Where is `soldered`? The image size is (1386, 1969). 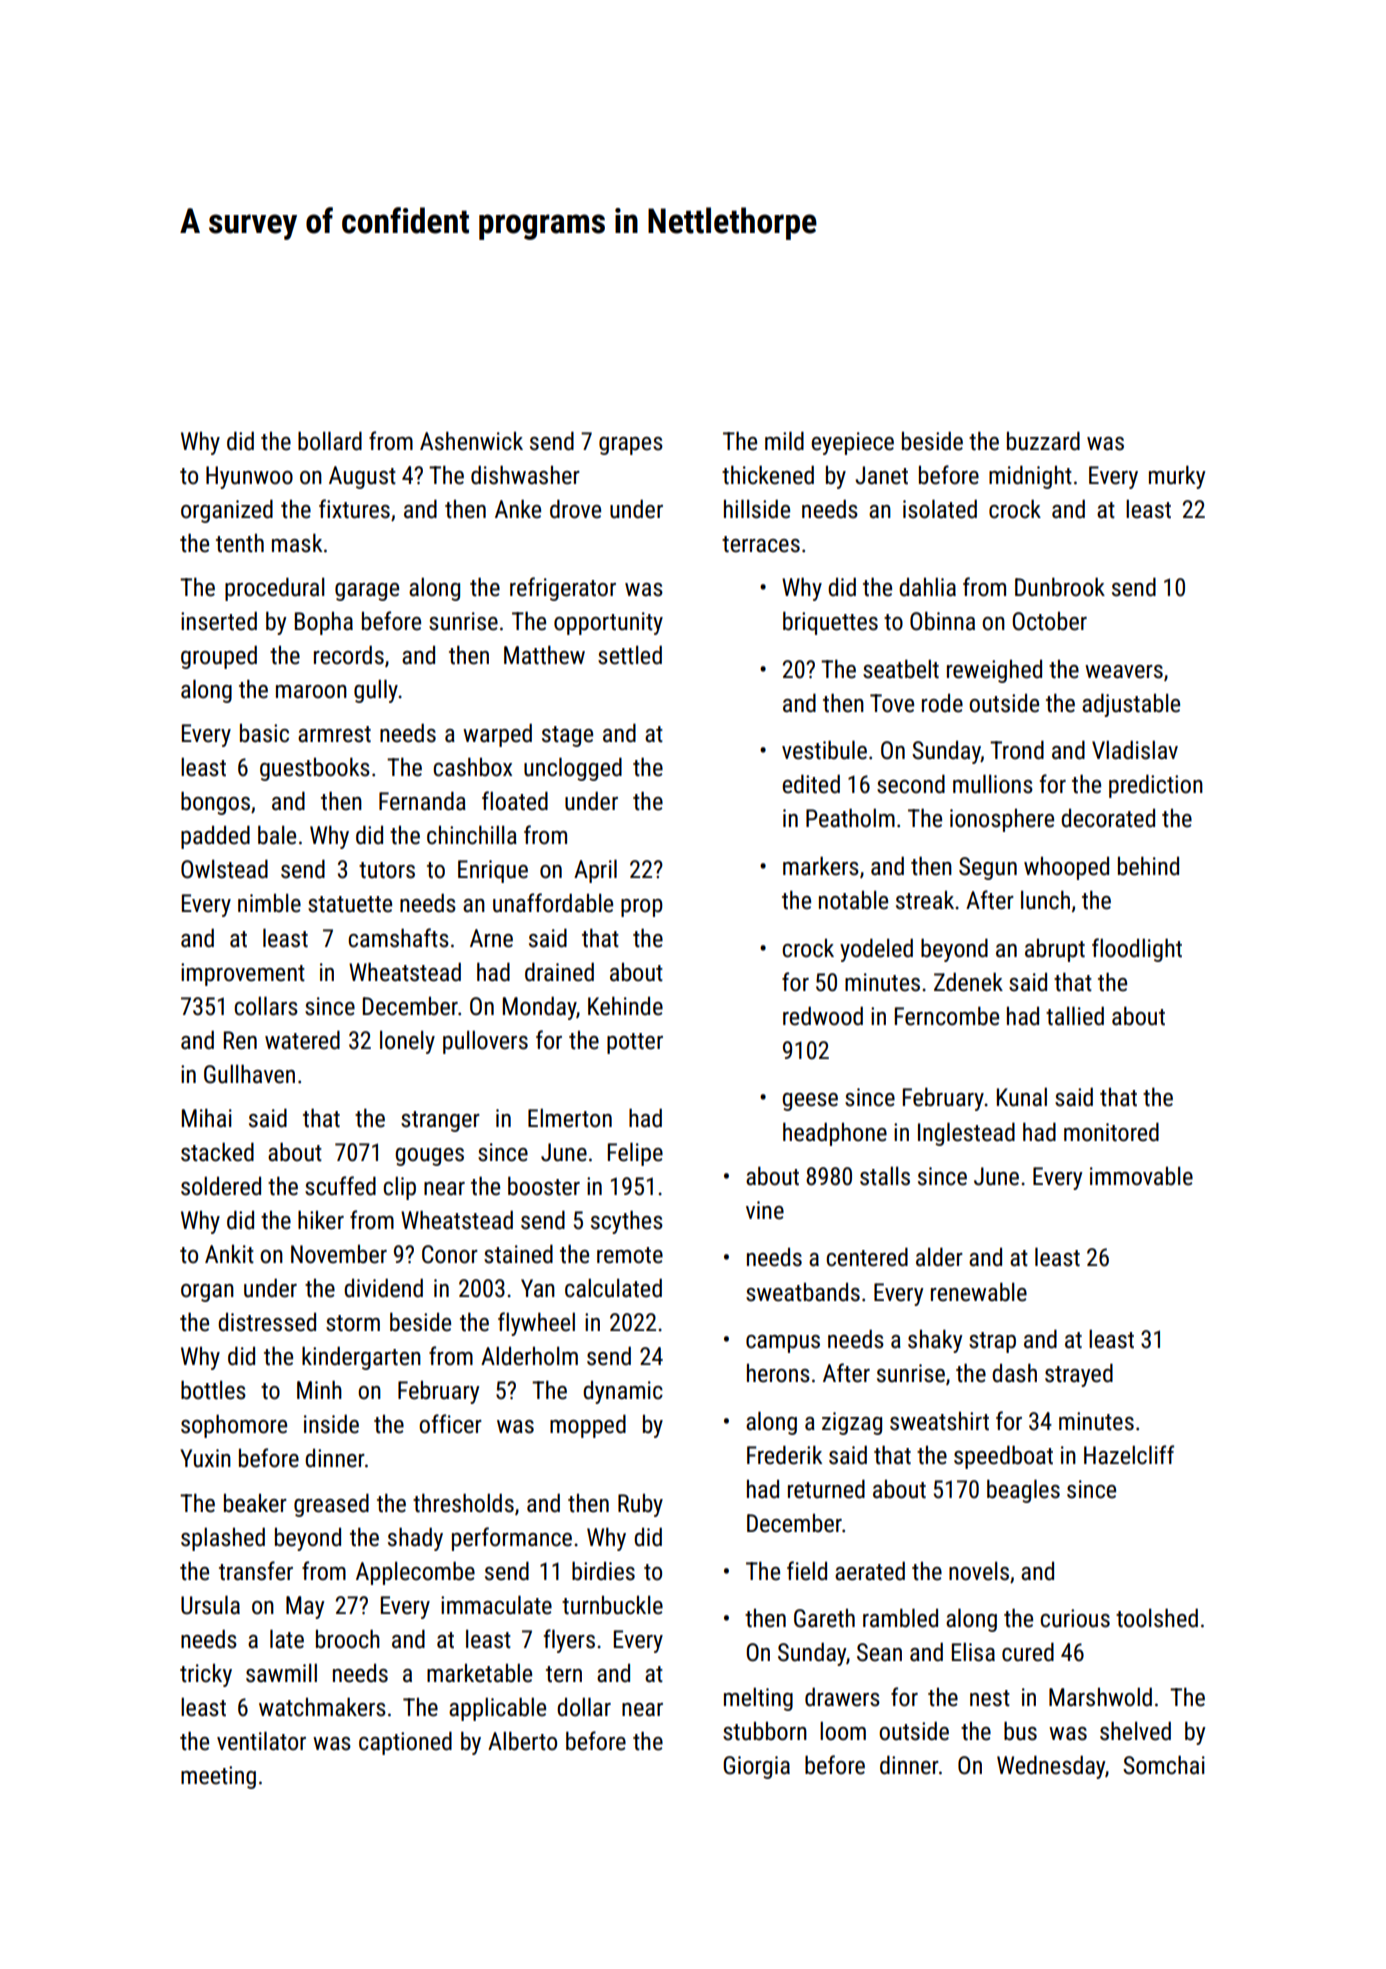 soldered is located at coordinates (221, 1186).
